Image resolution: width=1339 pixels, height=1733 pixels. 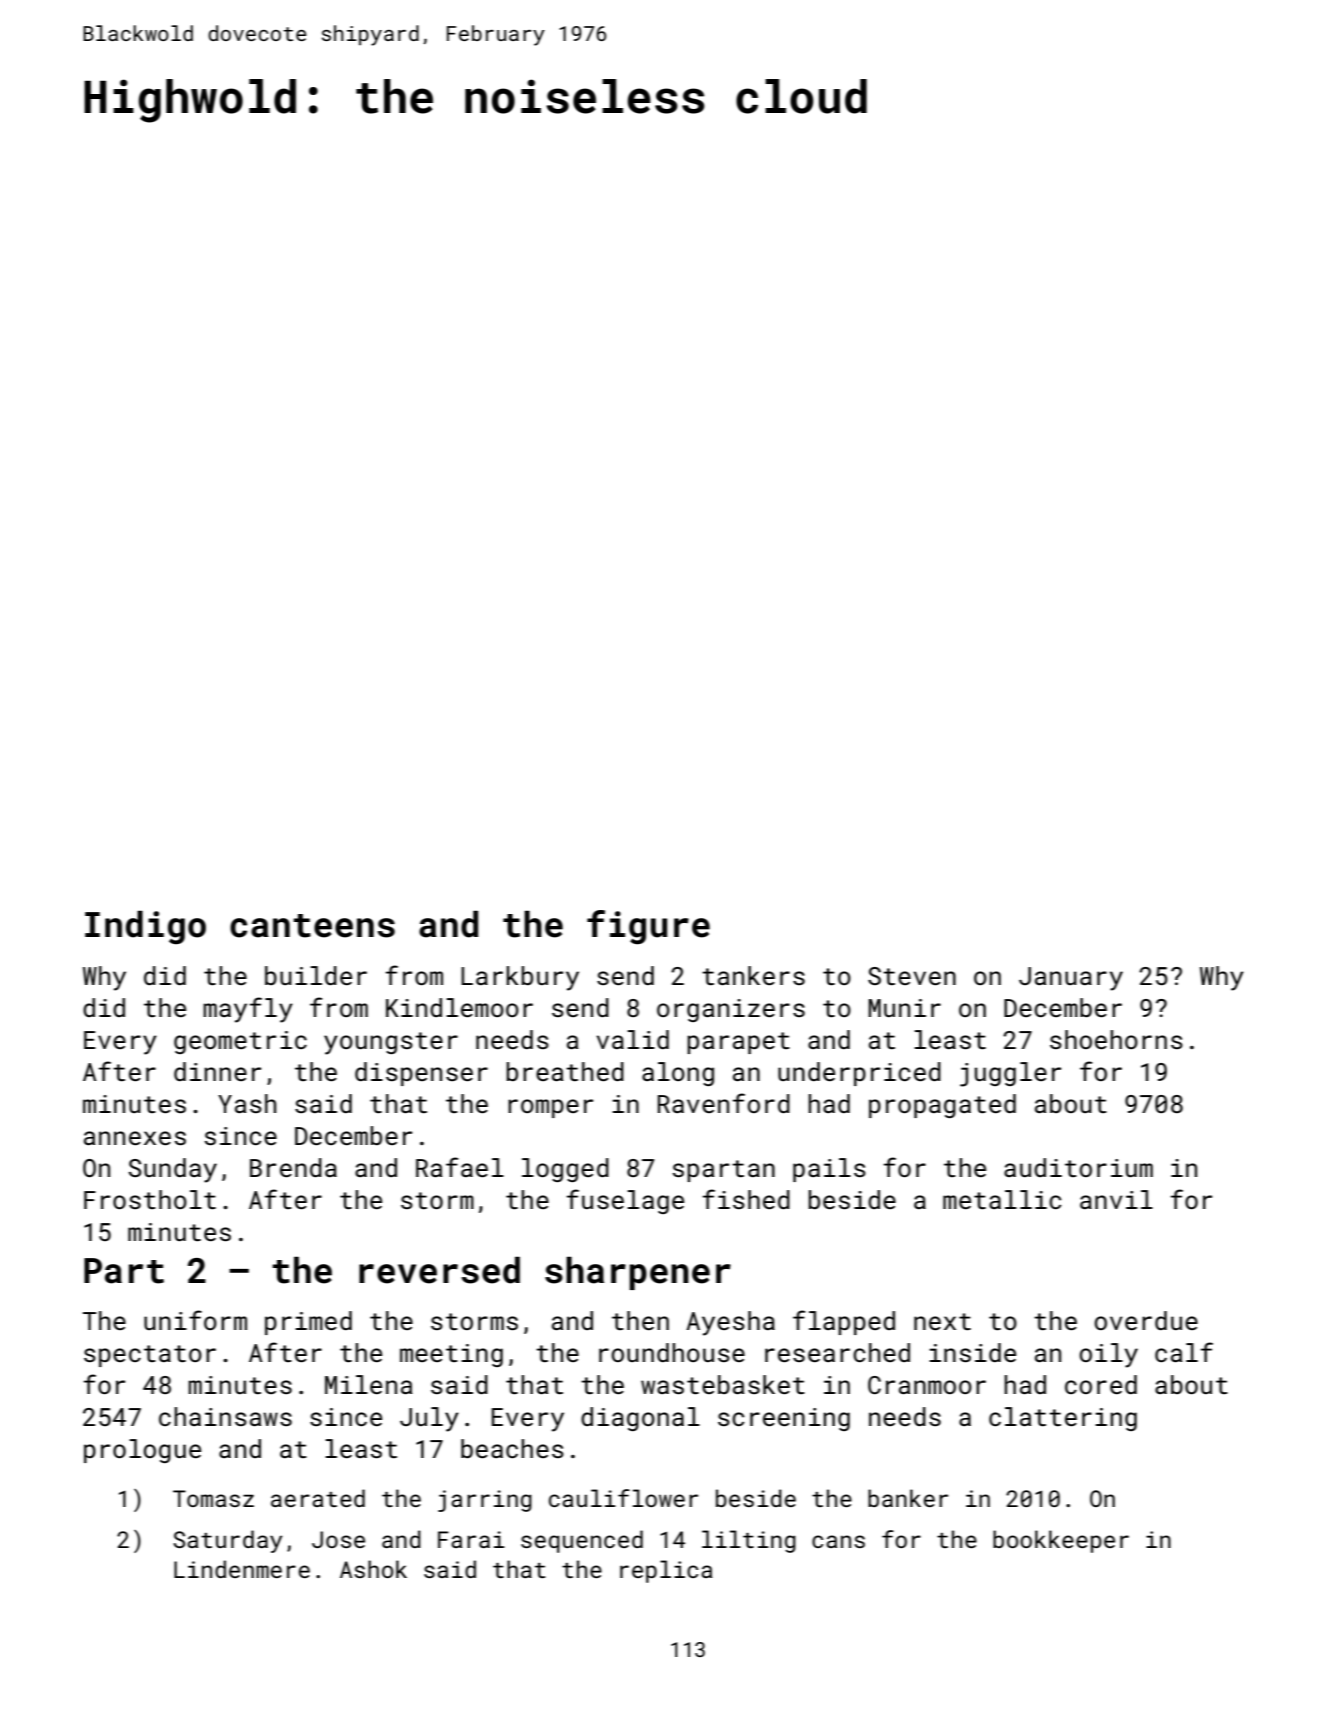 What do you see at coordinates (730, 1323) in the screenshot?
I see `Ayesha` at bounding box center [730, 1323].
